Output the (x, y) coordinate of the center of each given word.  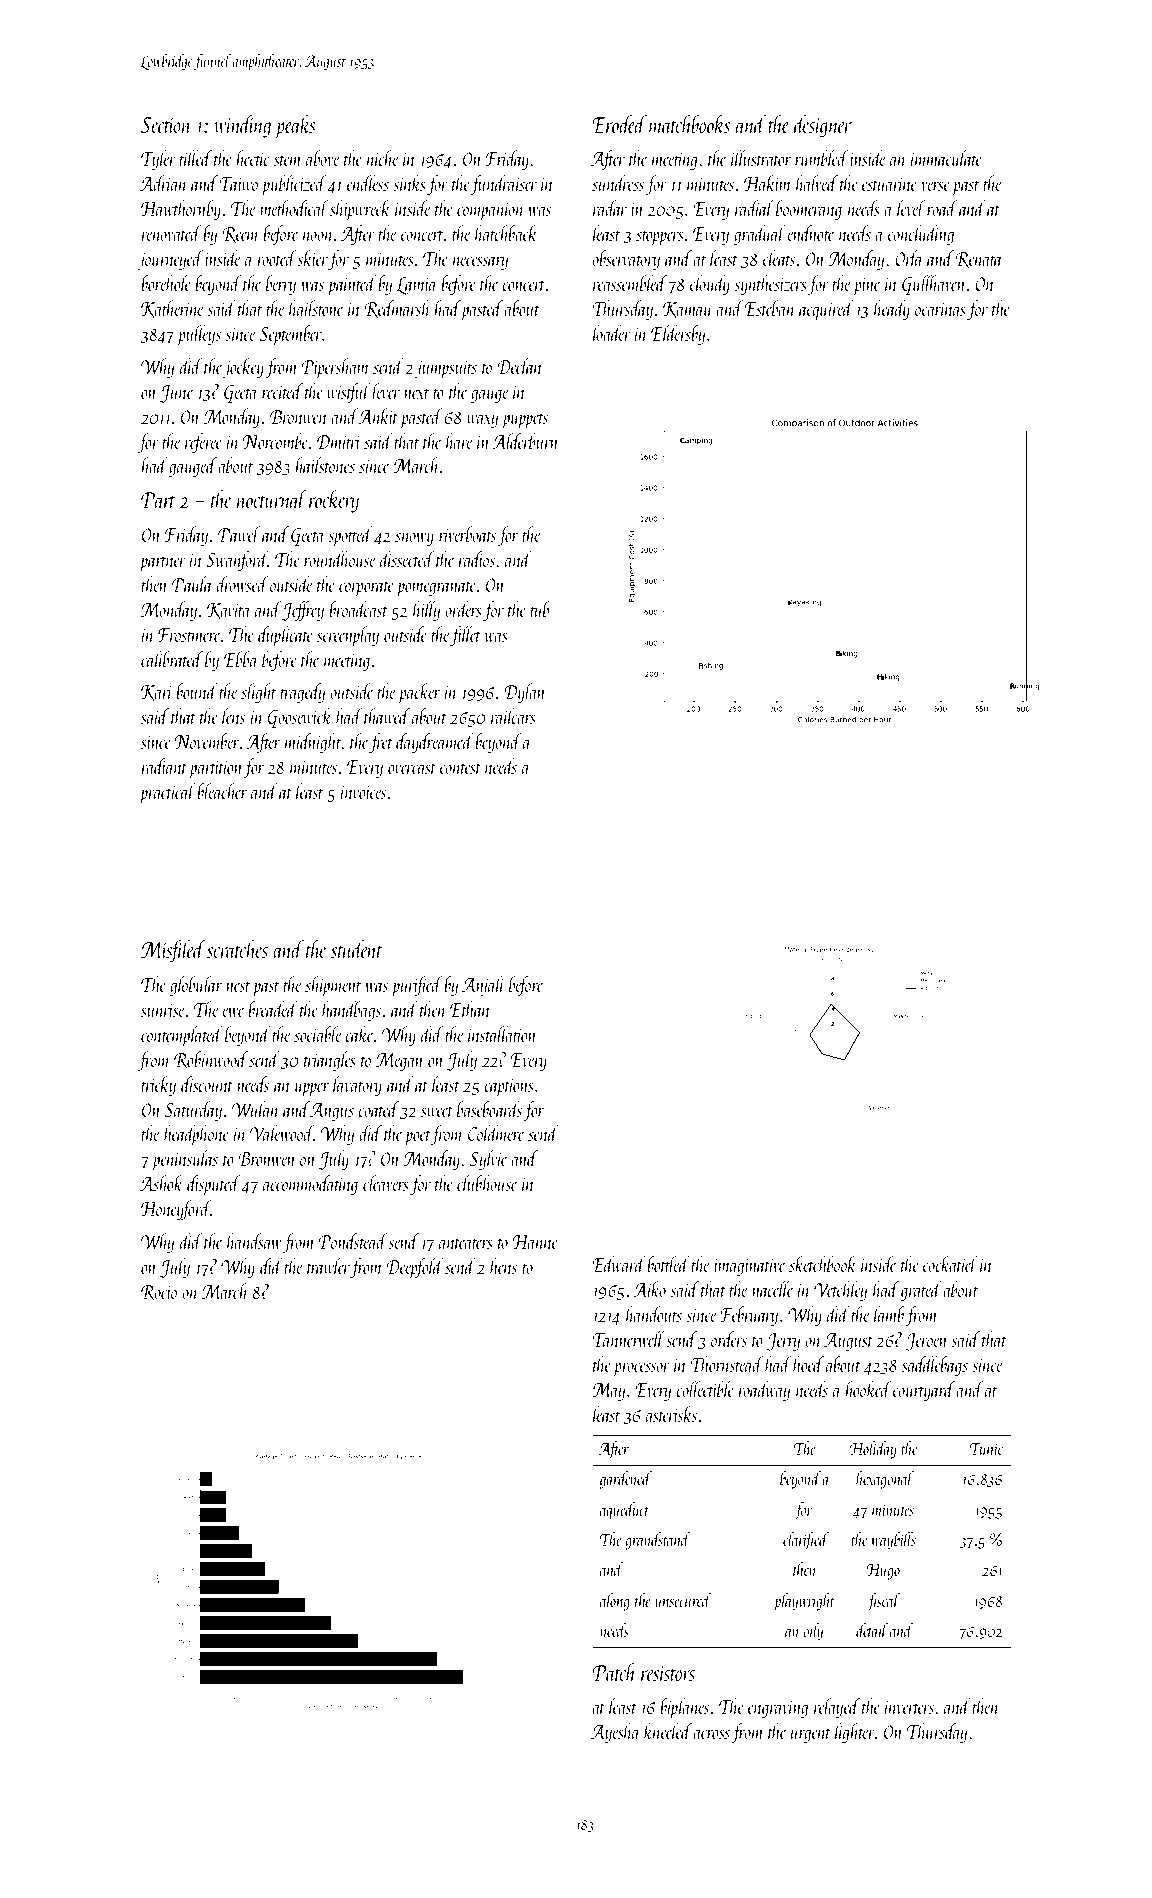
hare (459, 441)
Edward (619, 1264)
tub (539, 609)
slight (258, 693)
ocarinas (940, 309)
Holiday (873, 1450)
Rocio (159, 1293)
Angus (332, 1112)
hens (503, 1266)
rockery (334, 501)
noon (318, 236)
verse (935, 186)
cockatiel (950, 1264)
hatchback (506, 233)
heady (892, 310)
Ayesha (615, 1733)
